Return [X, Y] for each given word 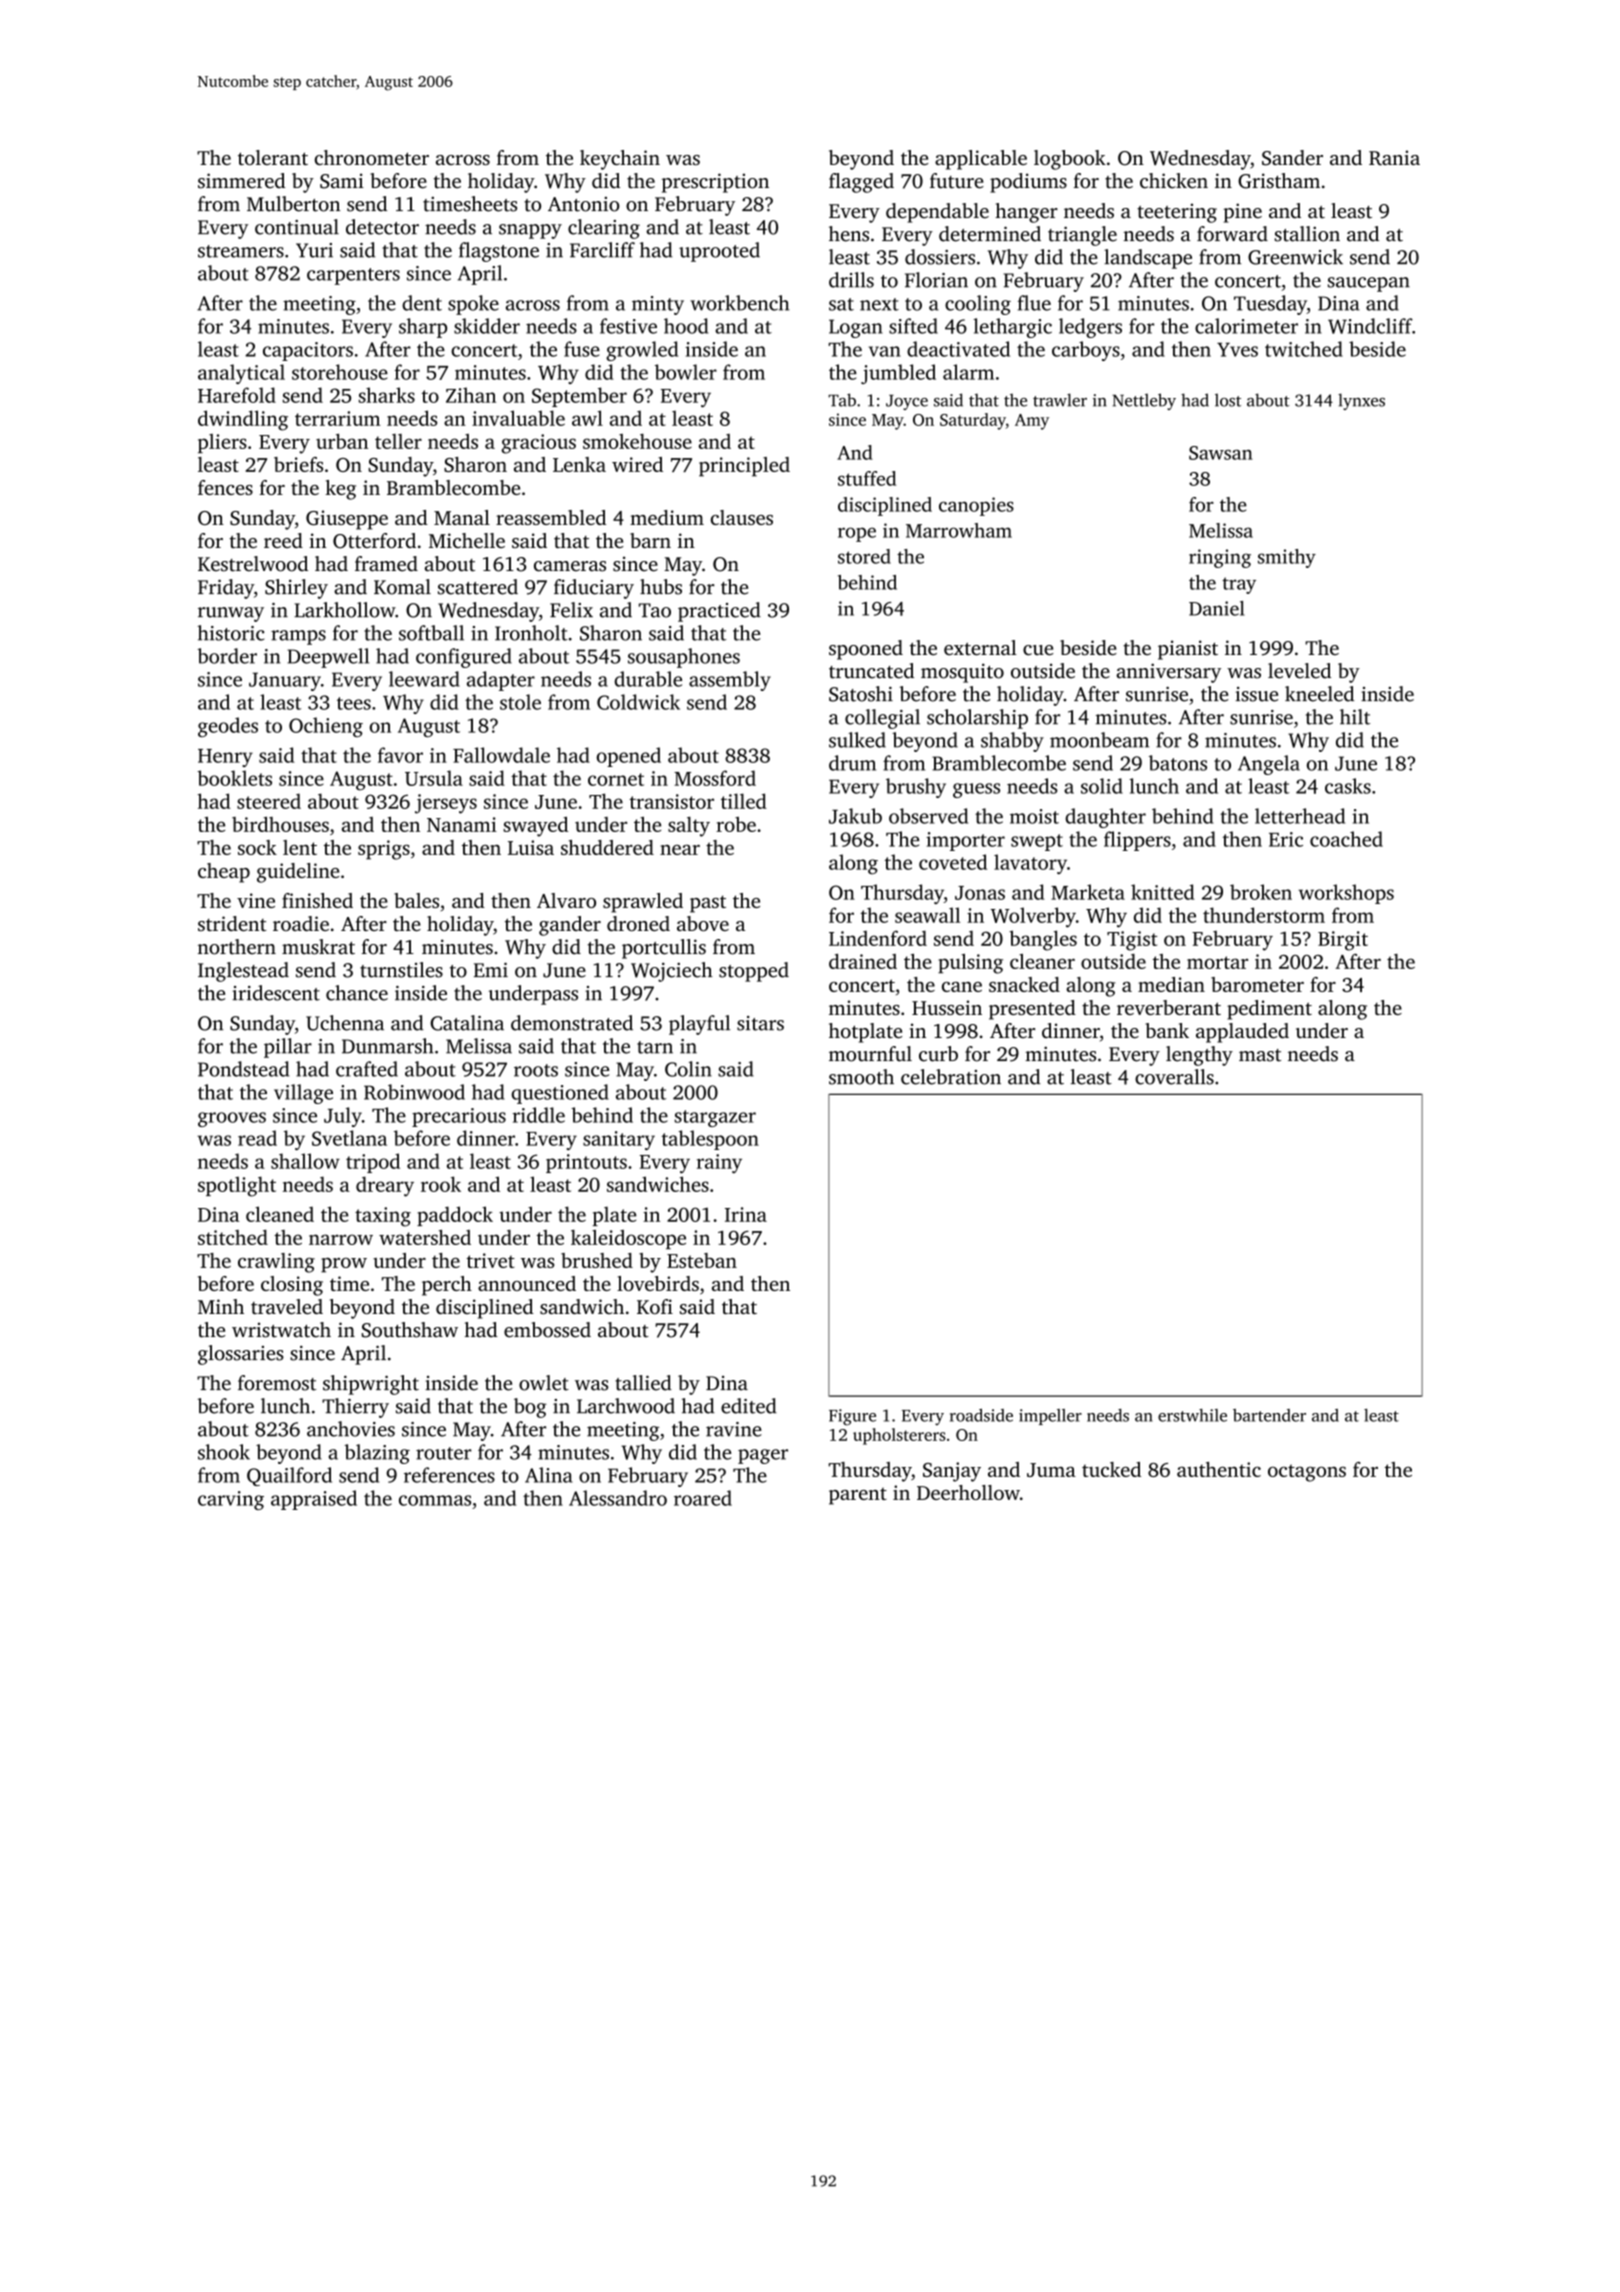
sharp [423, 328]
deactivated [958, 349]
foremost [277, 1383]
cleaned [280, 1214]
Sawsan [1221, 453]
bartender [1269, 1415]
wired [637, 464]
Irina [746, 1214]
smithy [1287, 558]
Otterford [374, 541]
